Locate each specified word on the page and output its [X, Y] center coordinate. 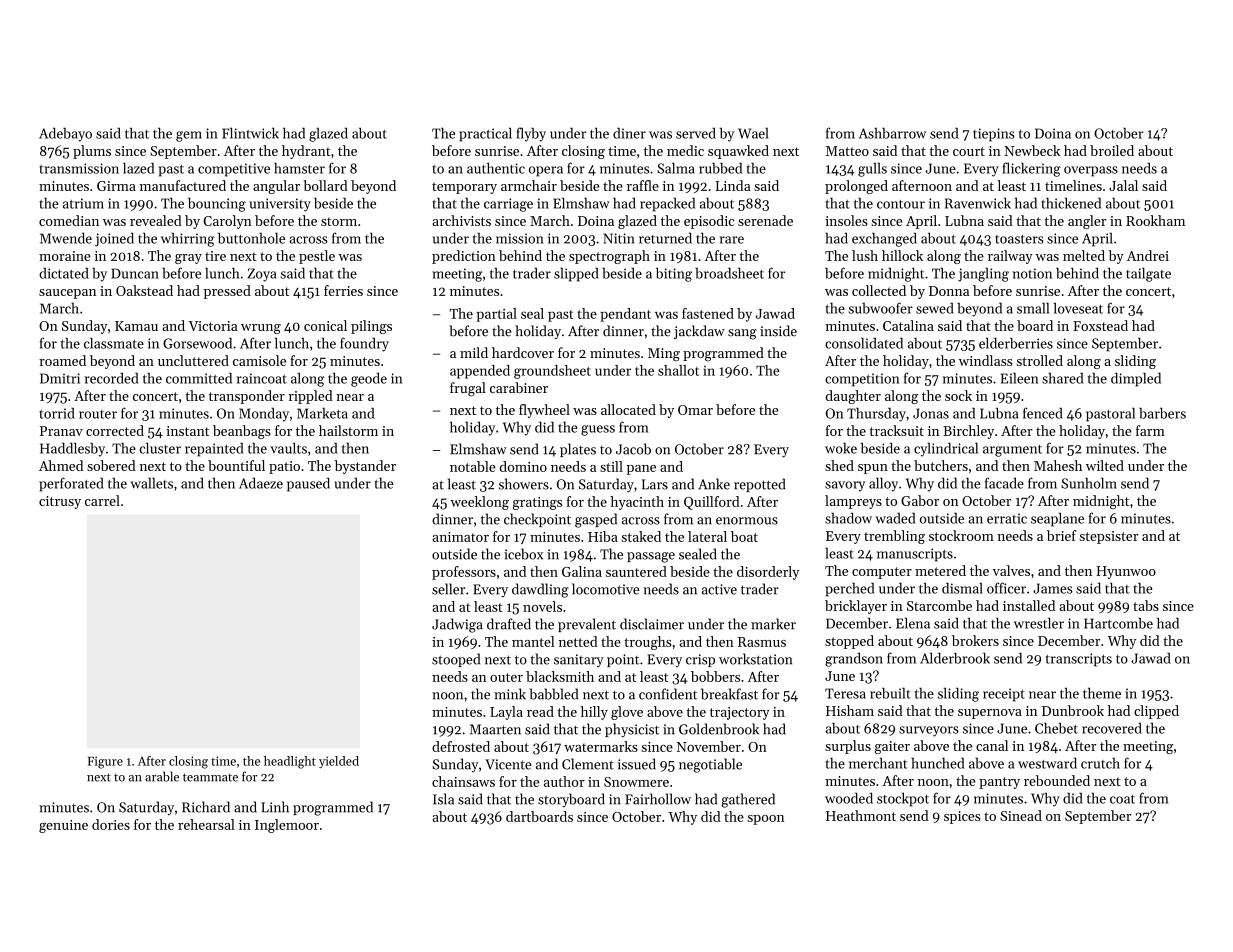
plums [92, 152]
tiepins [994, 135]
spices [962, 817]
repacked [667, 204]
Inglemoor [287, 826]
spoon [766, 820]
